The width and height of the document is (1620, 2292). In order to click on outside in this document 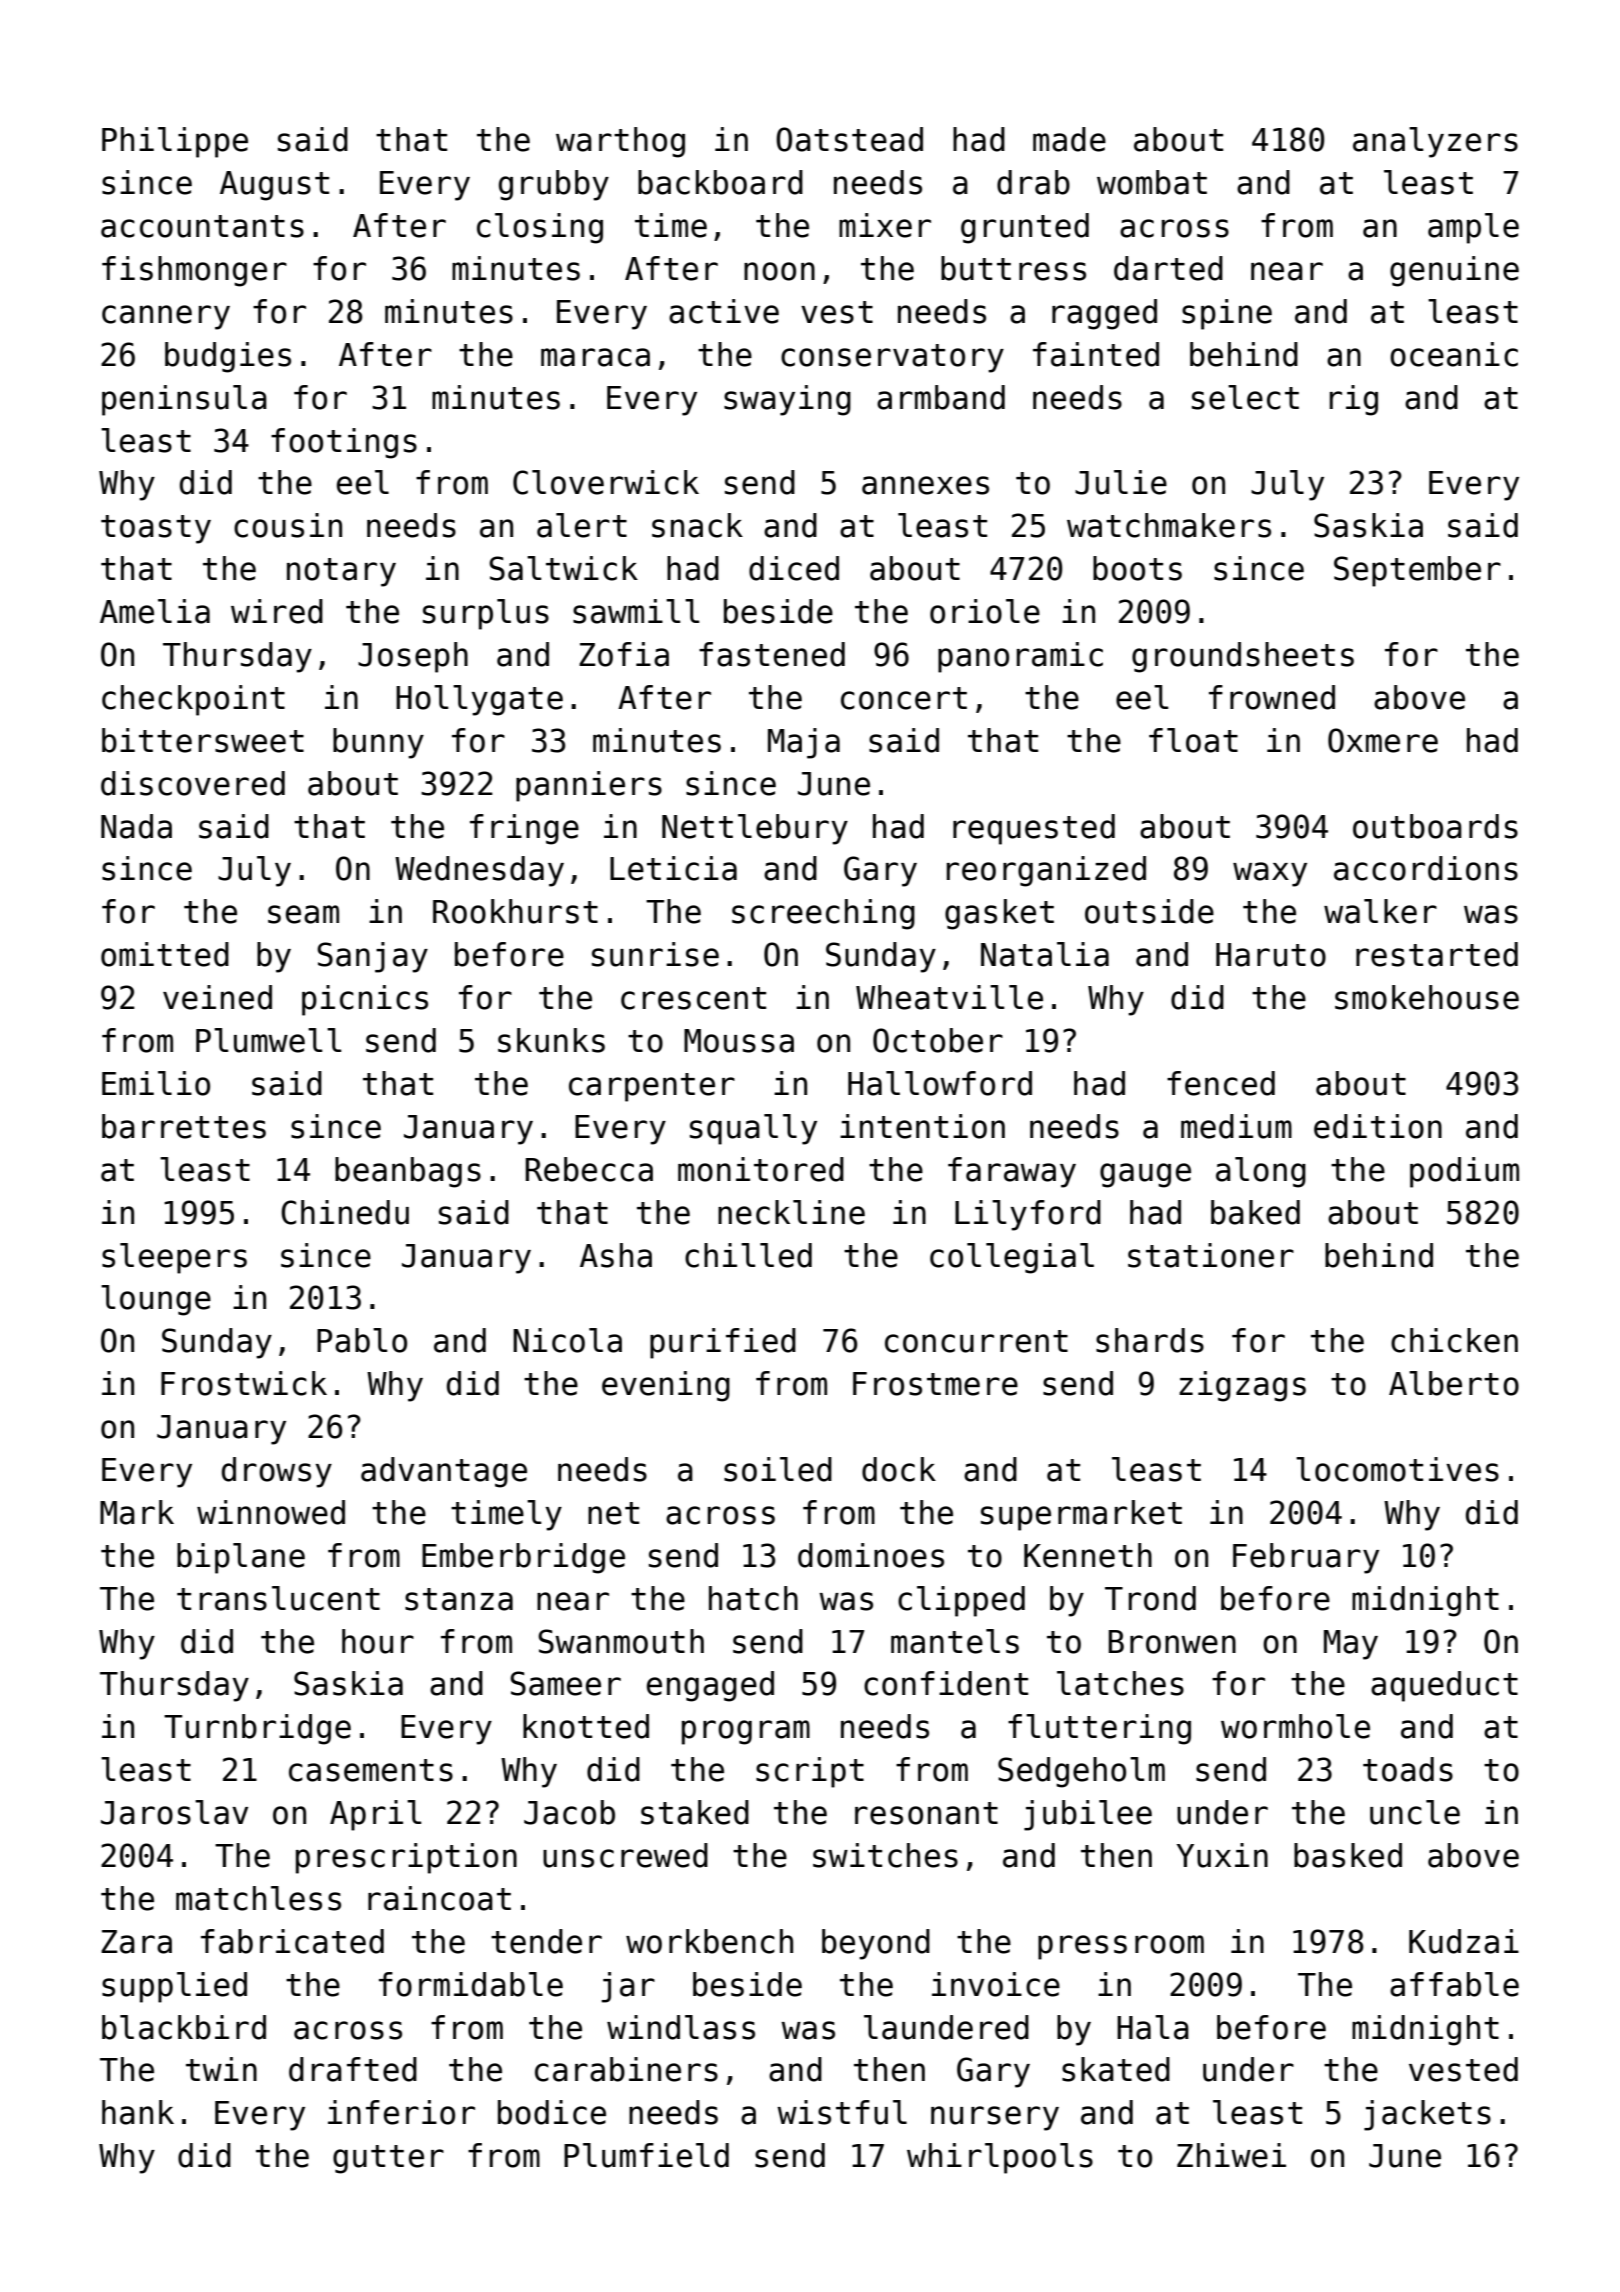, I will do `click(1149, 911)`.
